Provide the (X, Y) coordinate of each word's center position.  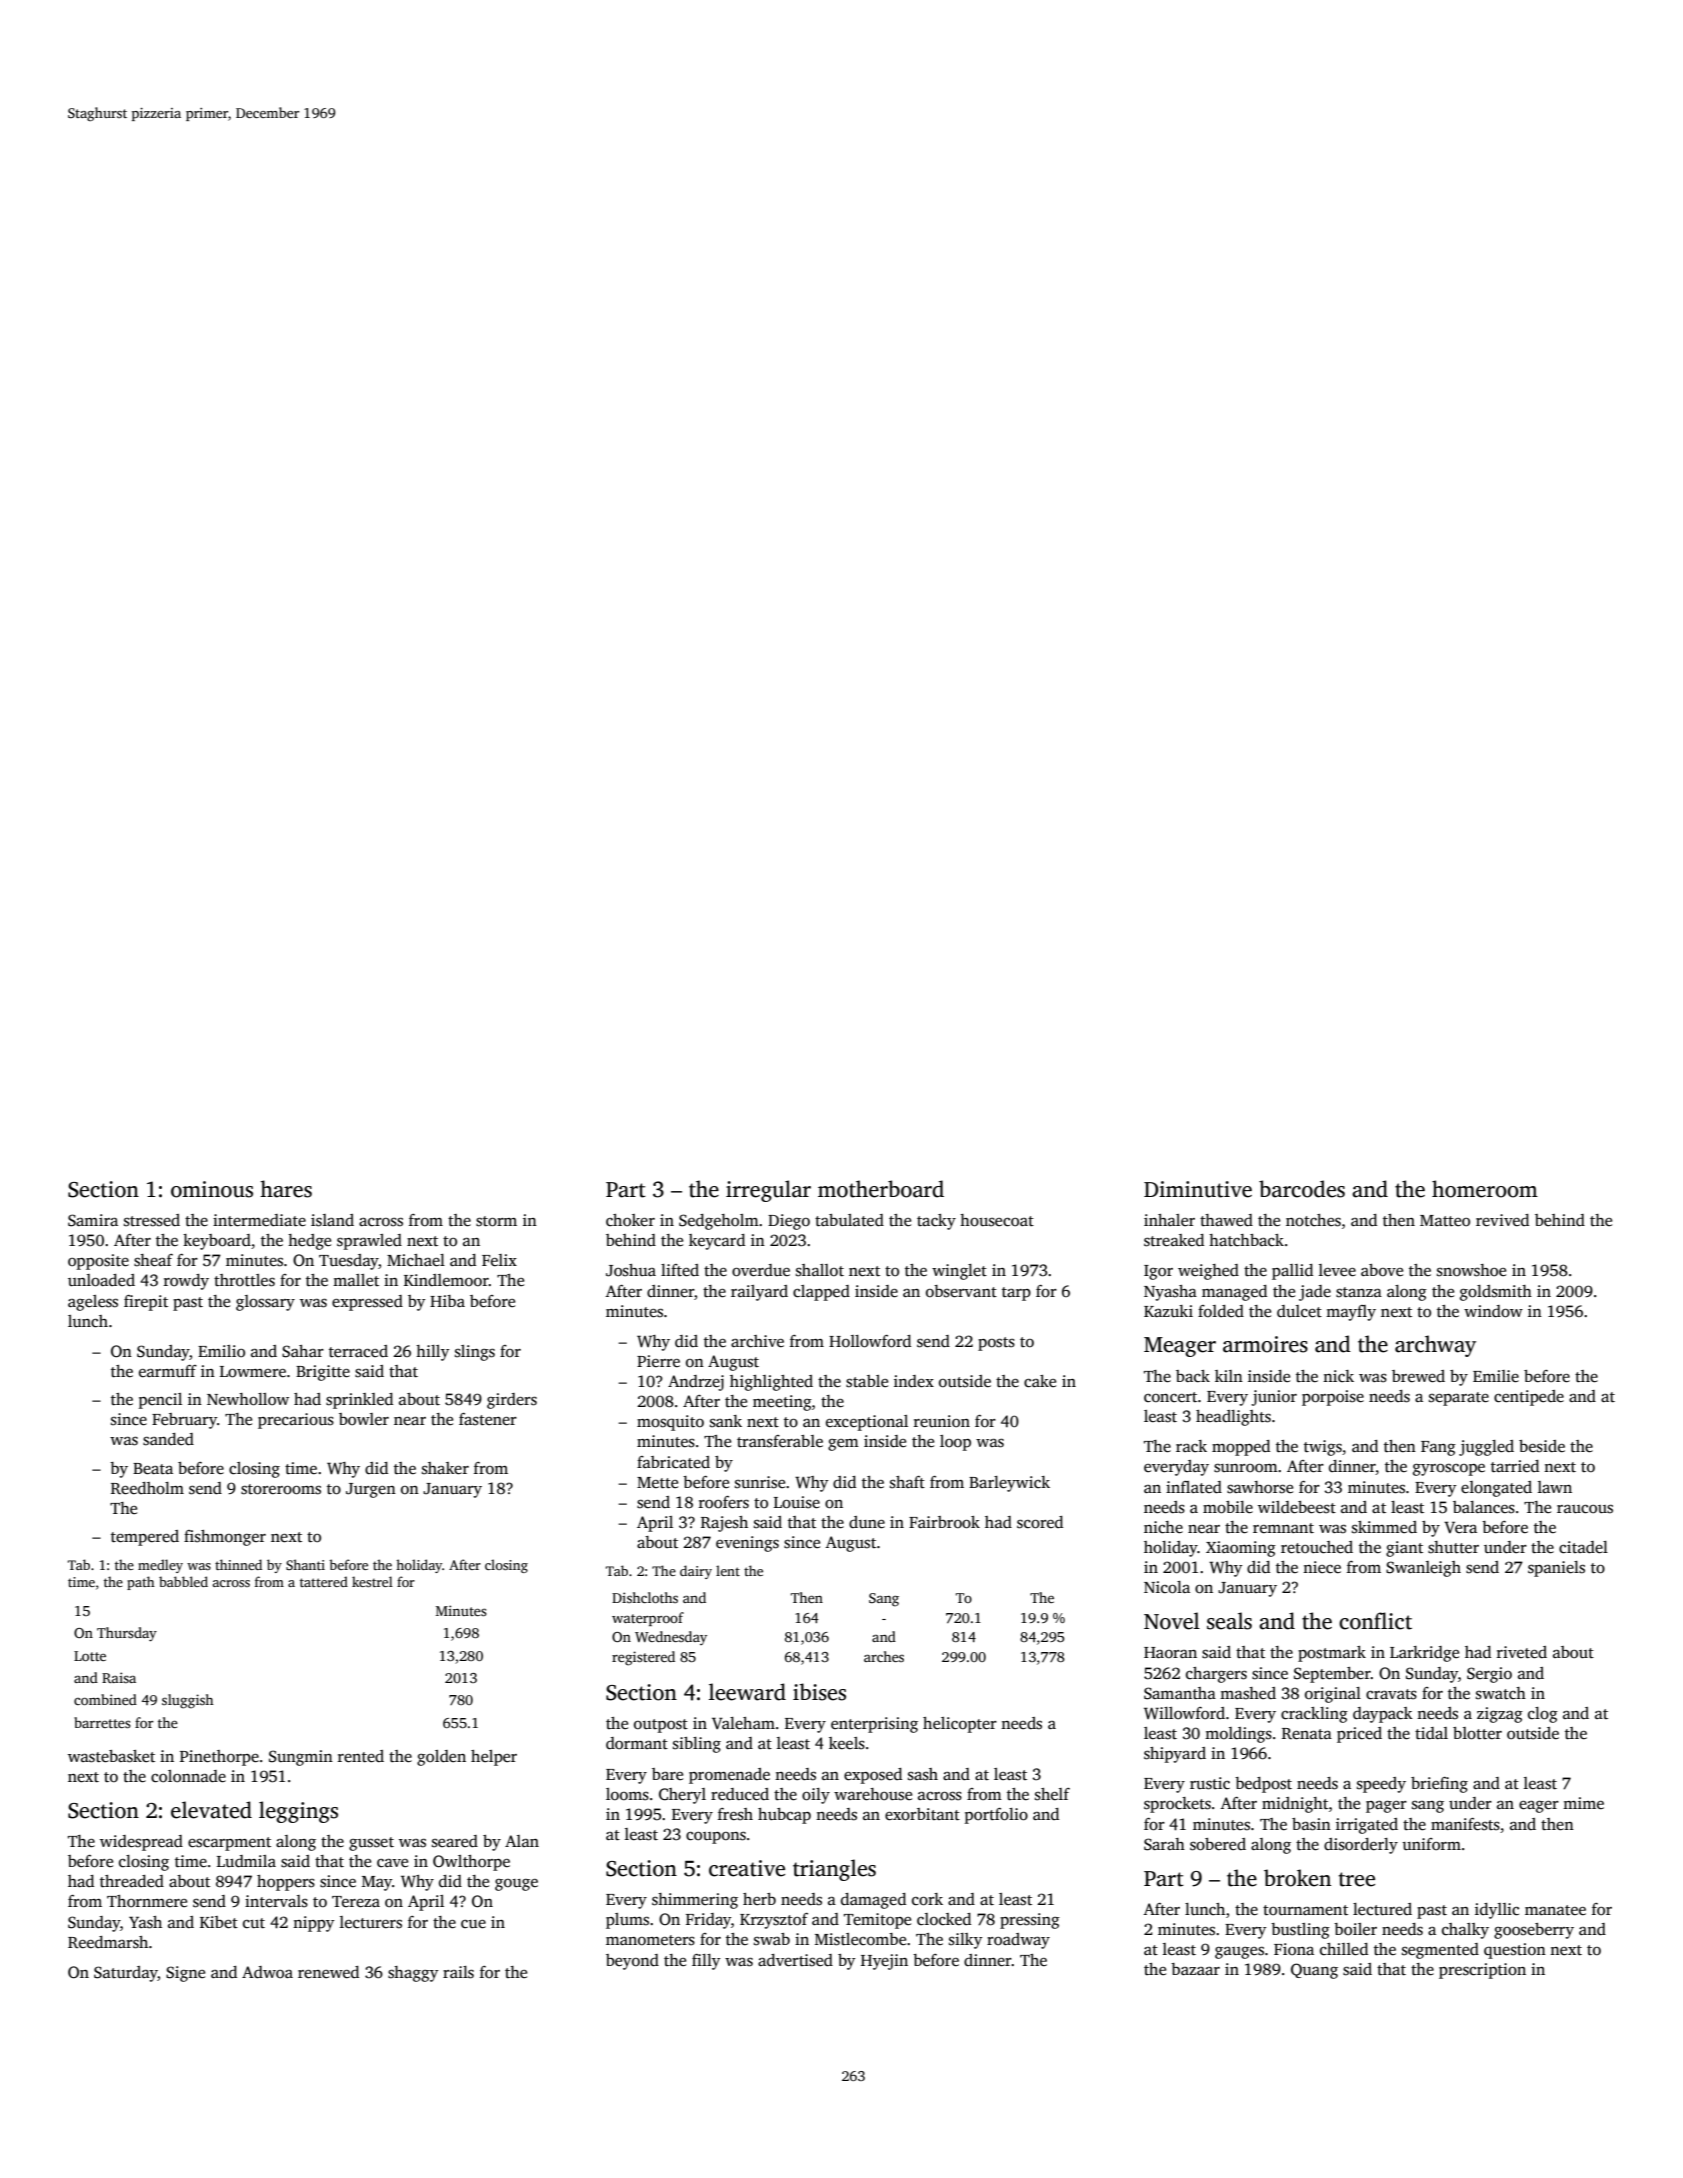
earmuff (168, 1371)
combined (105, 1699)
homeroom (1485, 1189)
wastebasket (111, 1756)
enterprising (874, 1725)
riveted (1522, 1652)
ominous (212, 1189)
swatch (1501, 1693)
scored (1040, 1522)
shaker (445, 1468)
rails (458, 1972)
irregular (768, 1191)
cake (1040, 1381)
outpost (661, 1726)
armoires (1265, 1344)
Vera (1460, 1527)
